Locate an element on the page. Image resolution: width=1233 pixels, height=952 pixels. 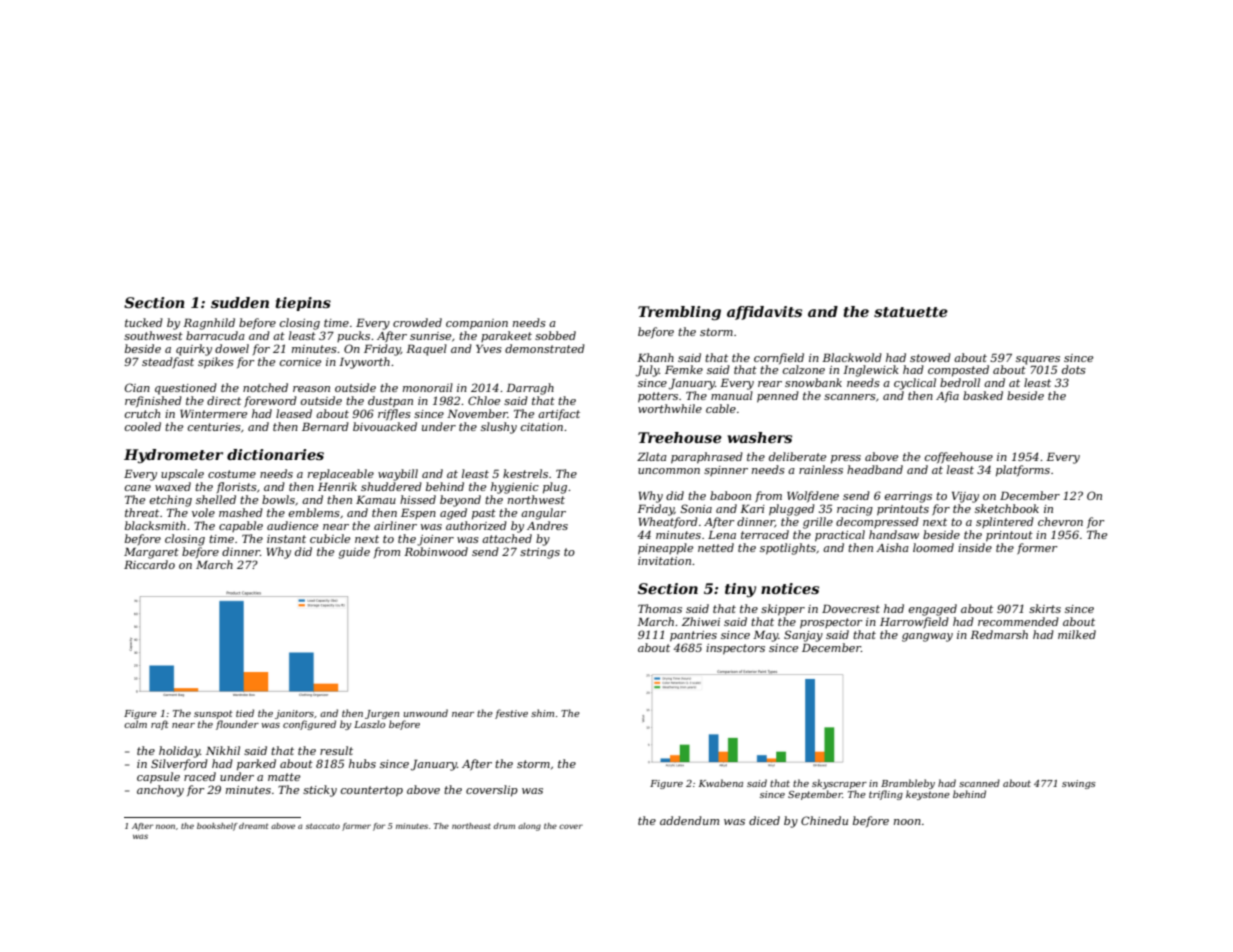
cooled is located at coordinates (143, 426).
